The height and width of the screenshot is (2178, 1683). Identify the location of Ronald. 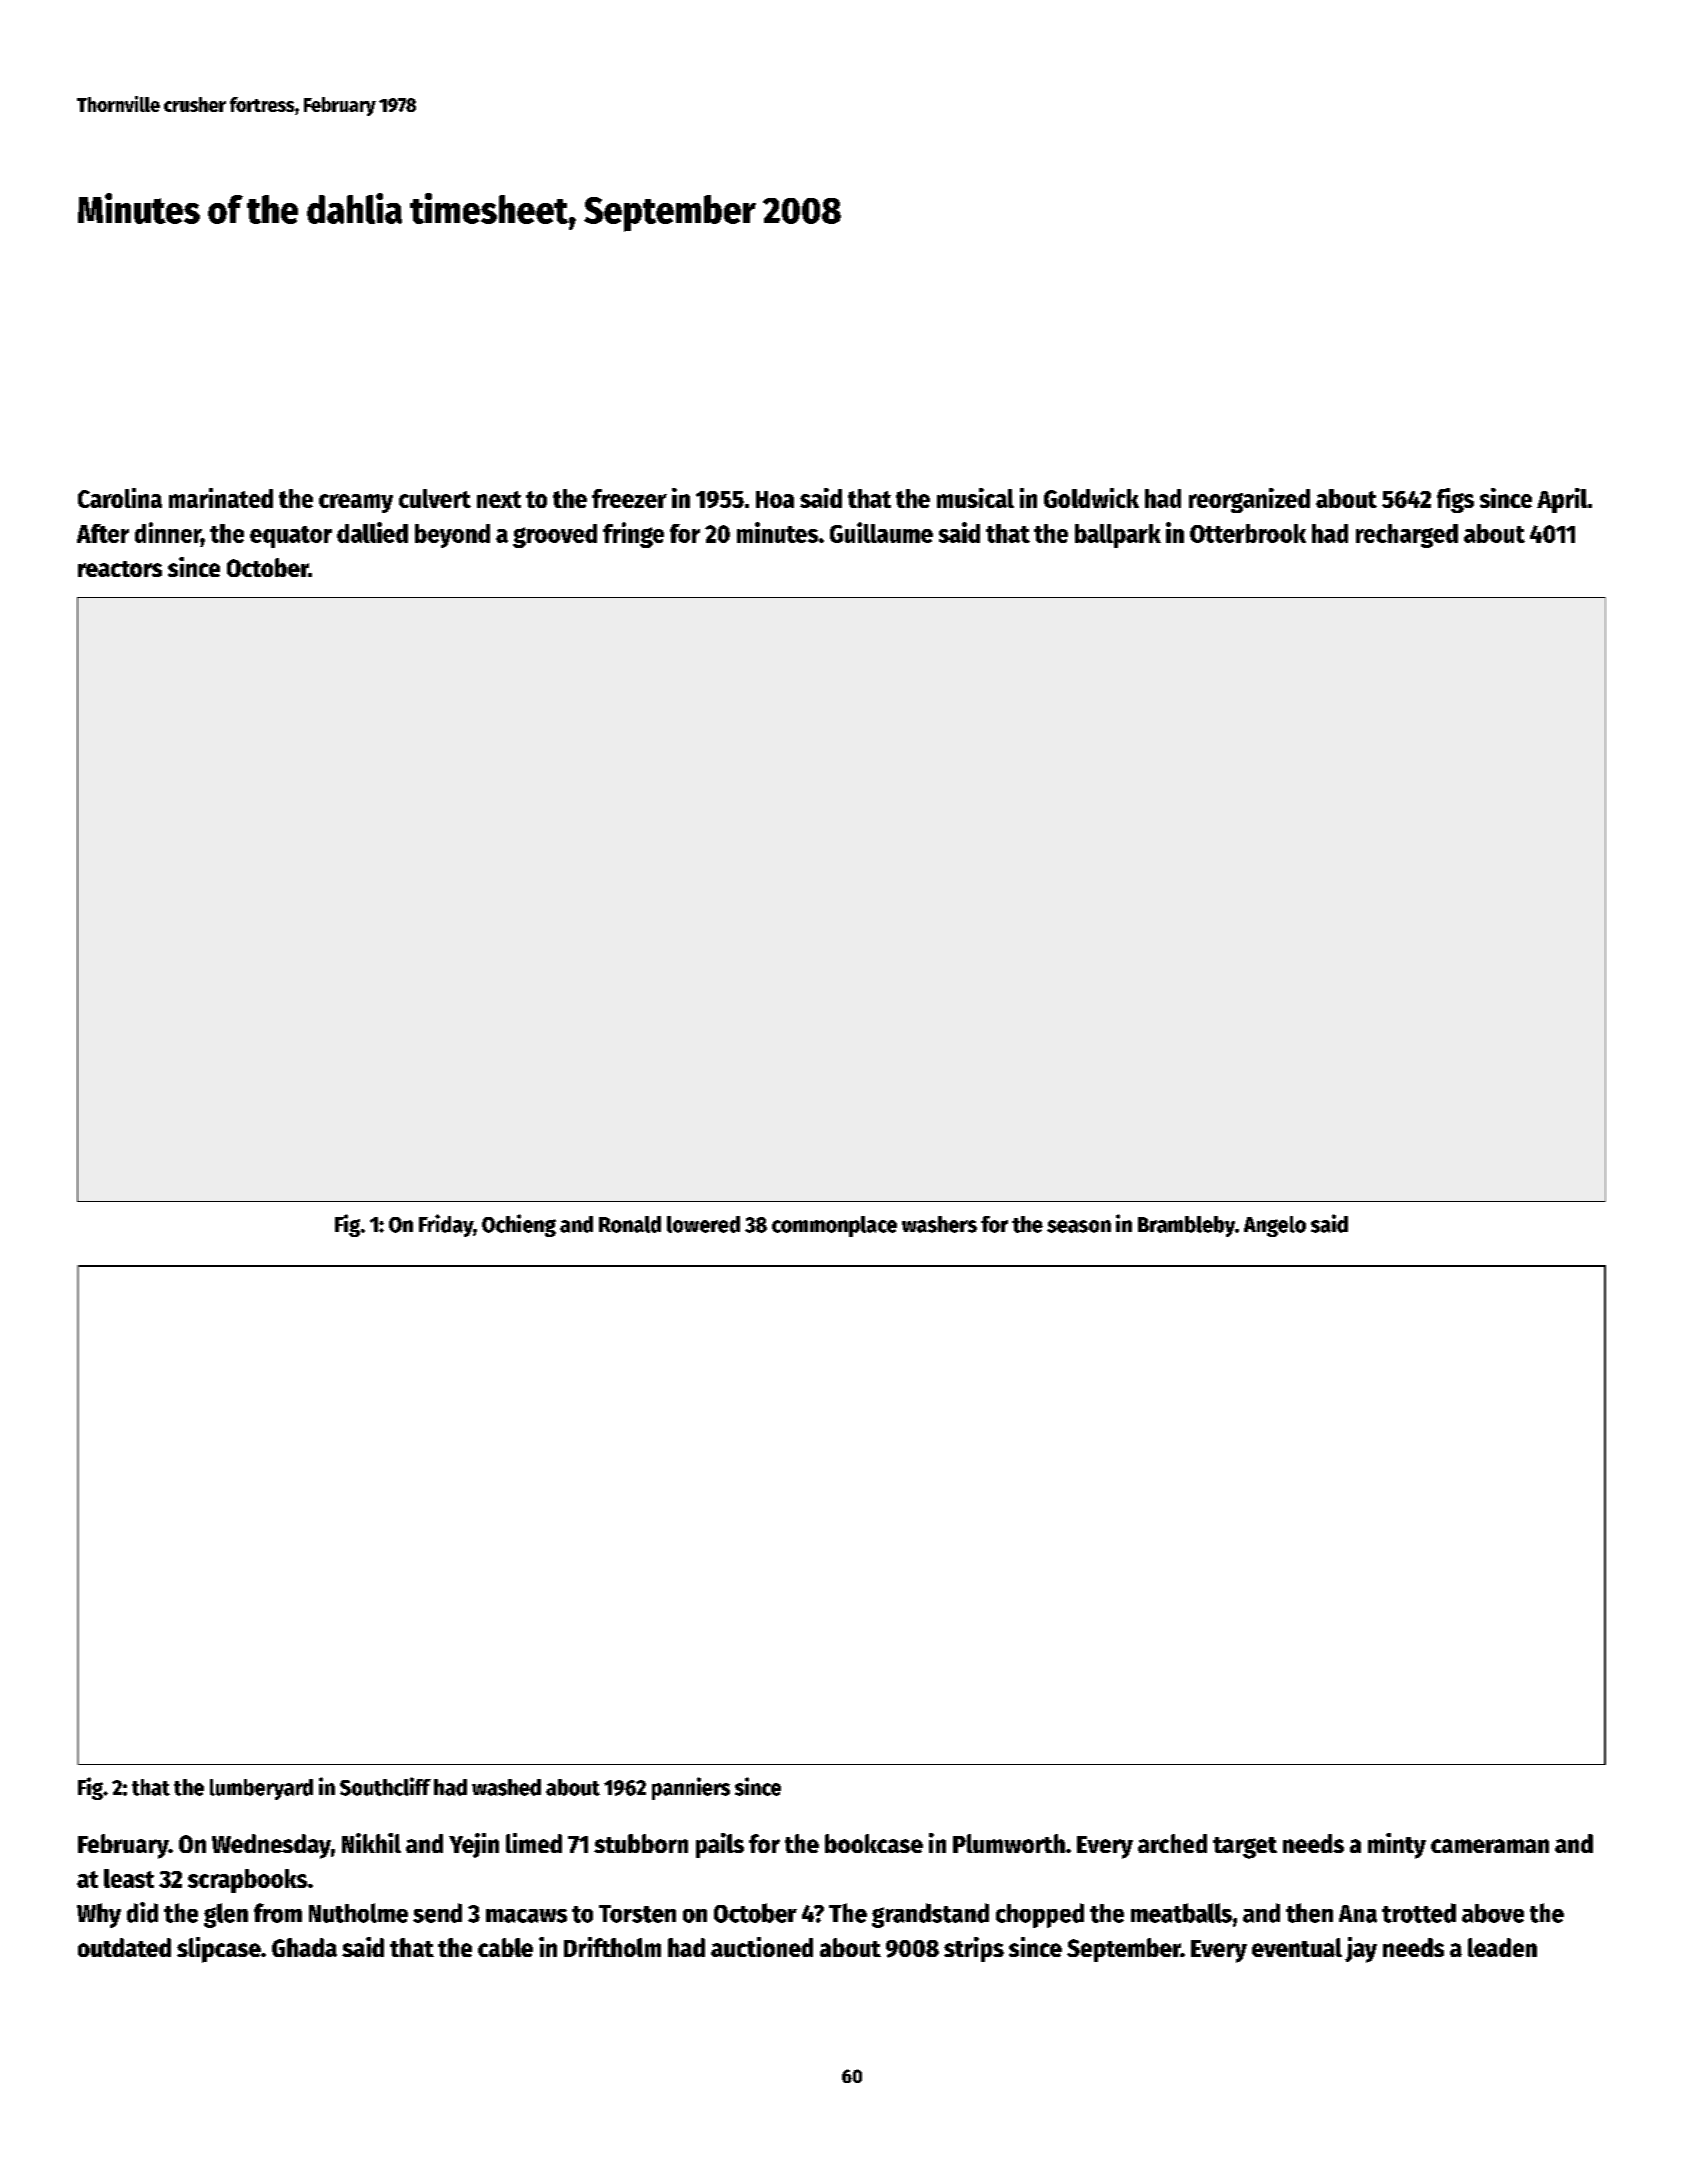
(630, 1224).
